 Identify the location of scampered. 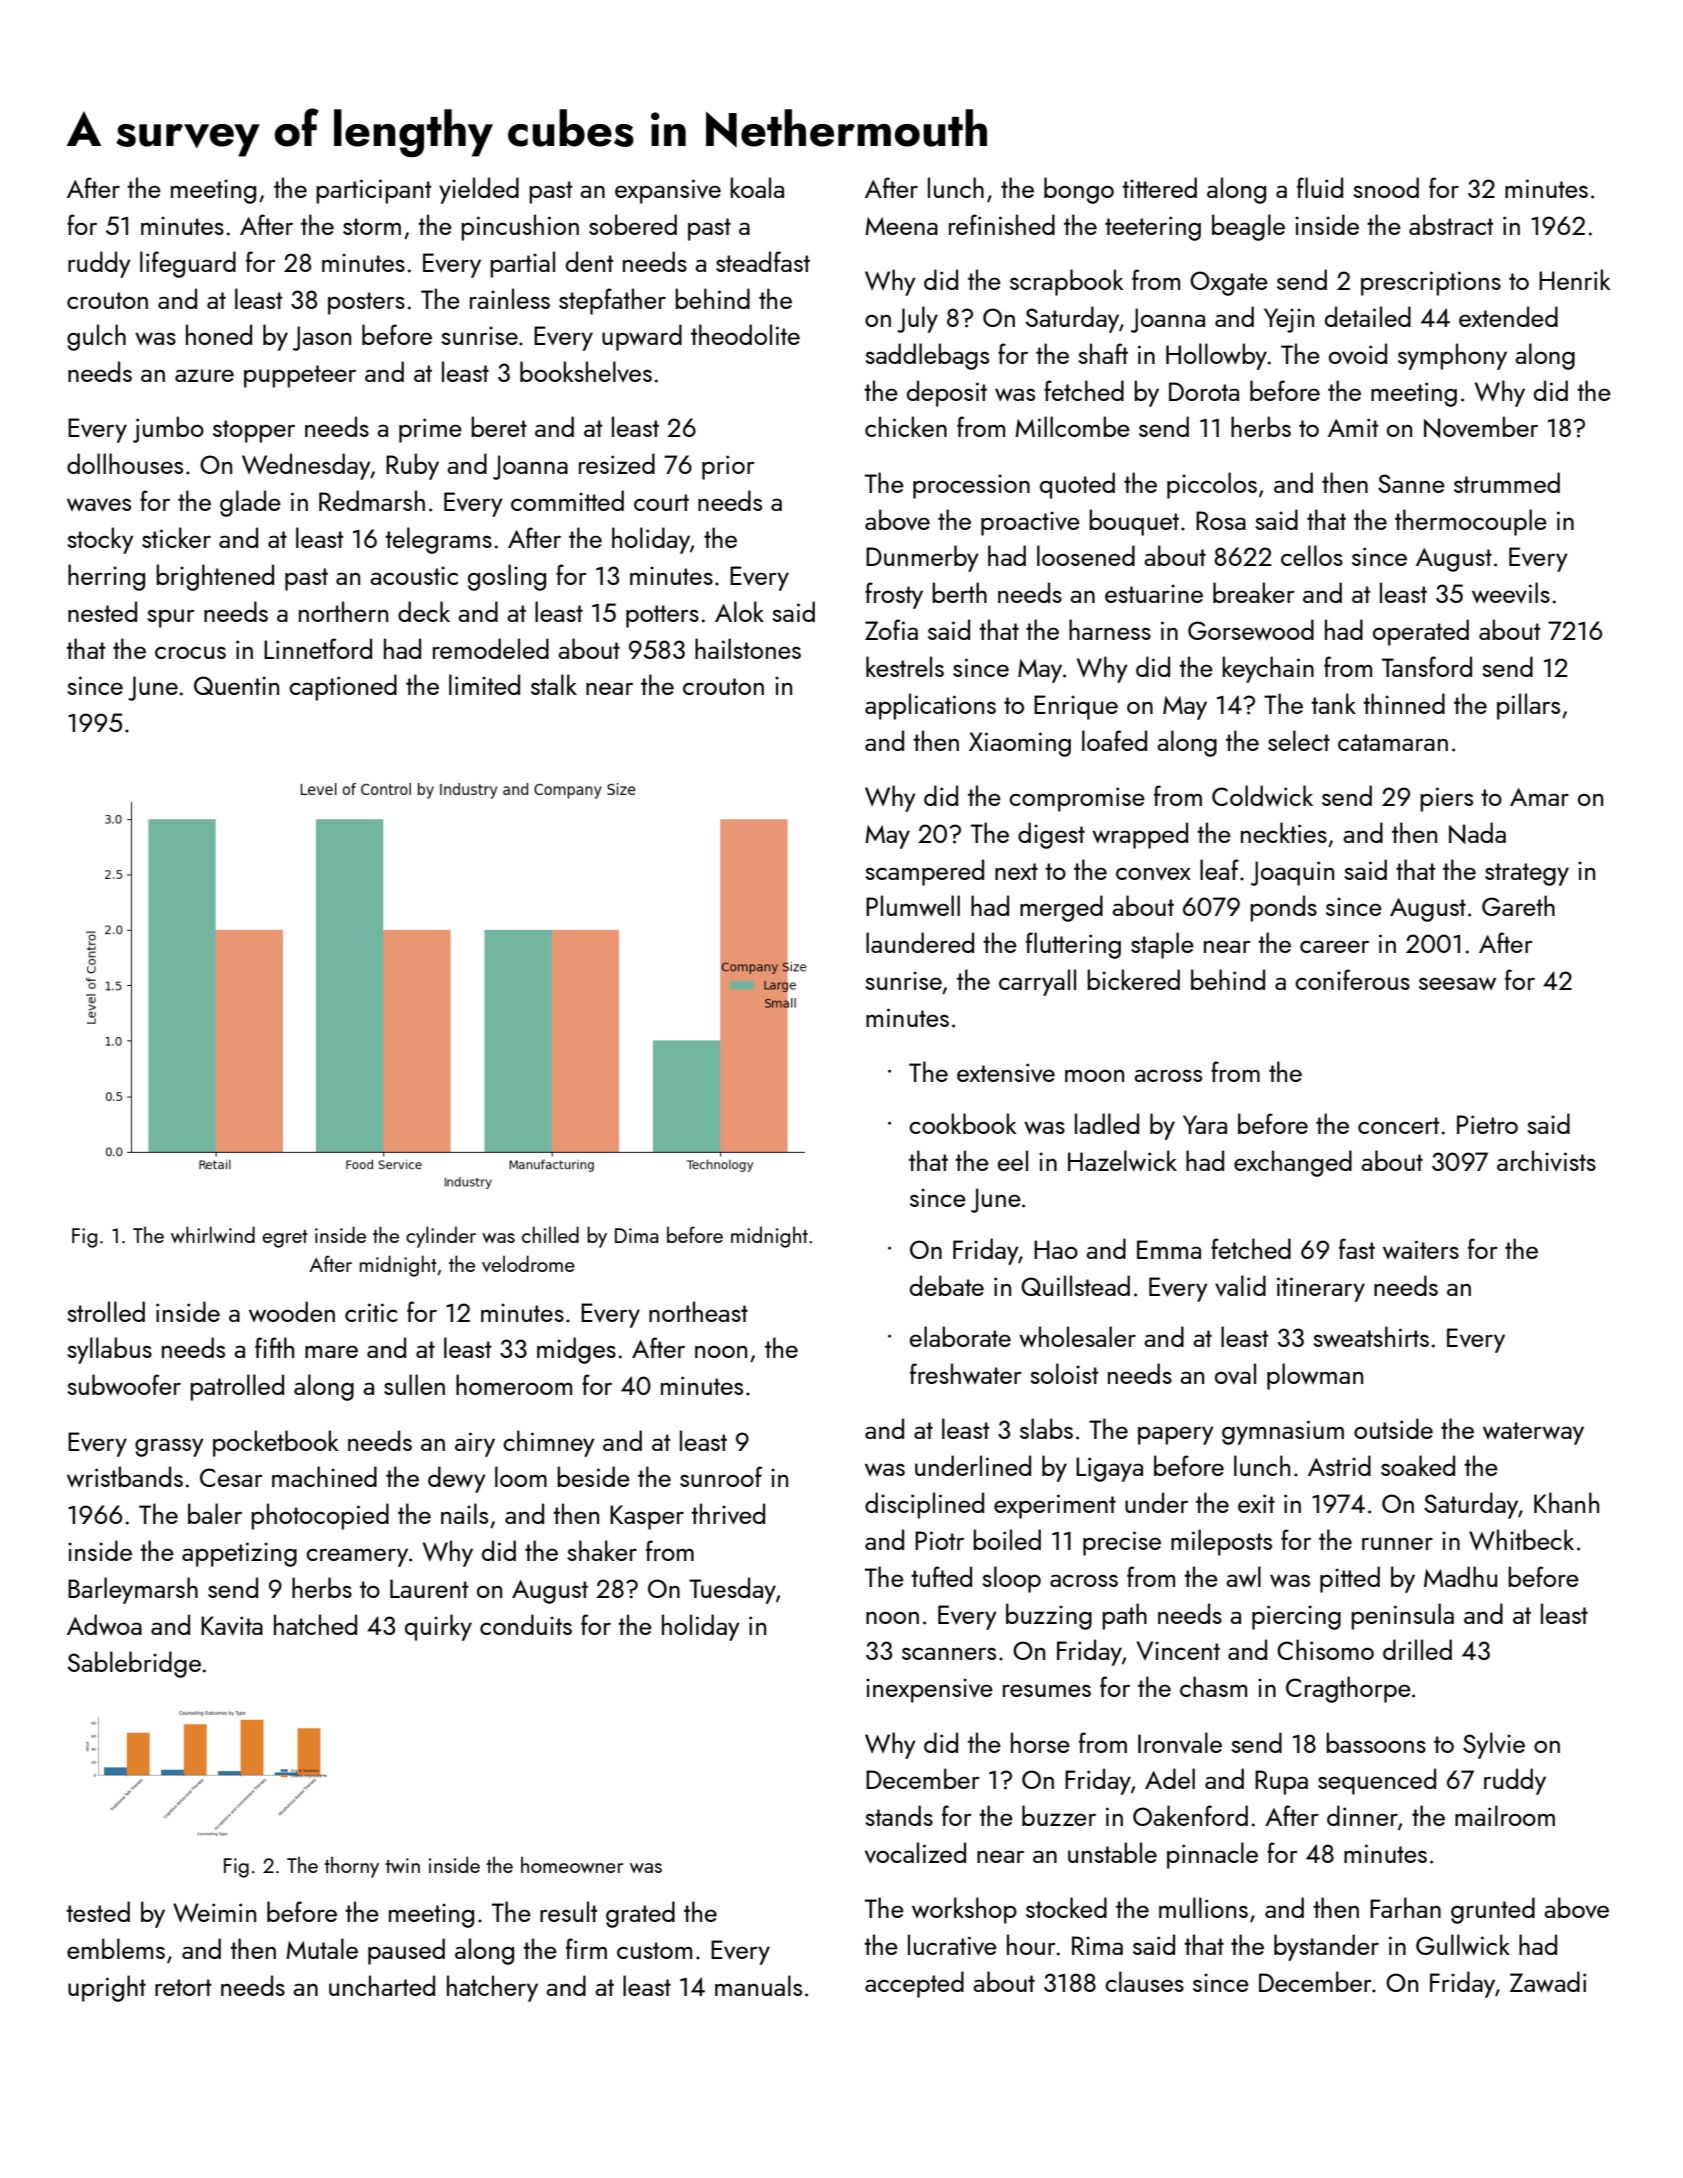
(924, 872).
